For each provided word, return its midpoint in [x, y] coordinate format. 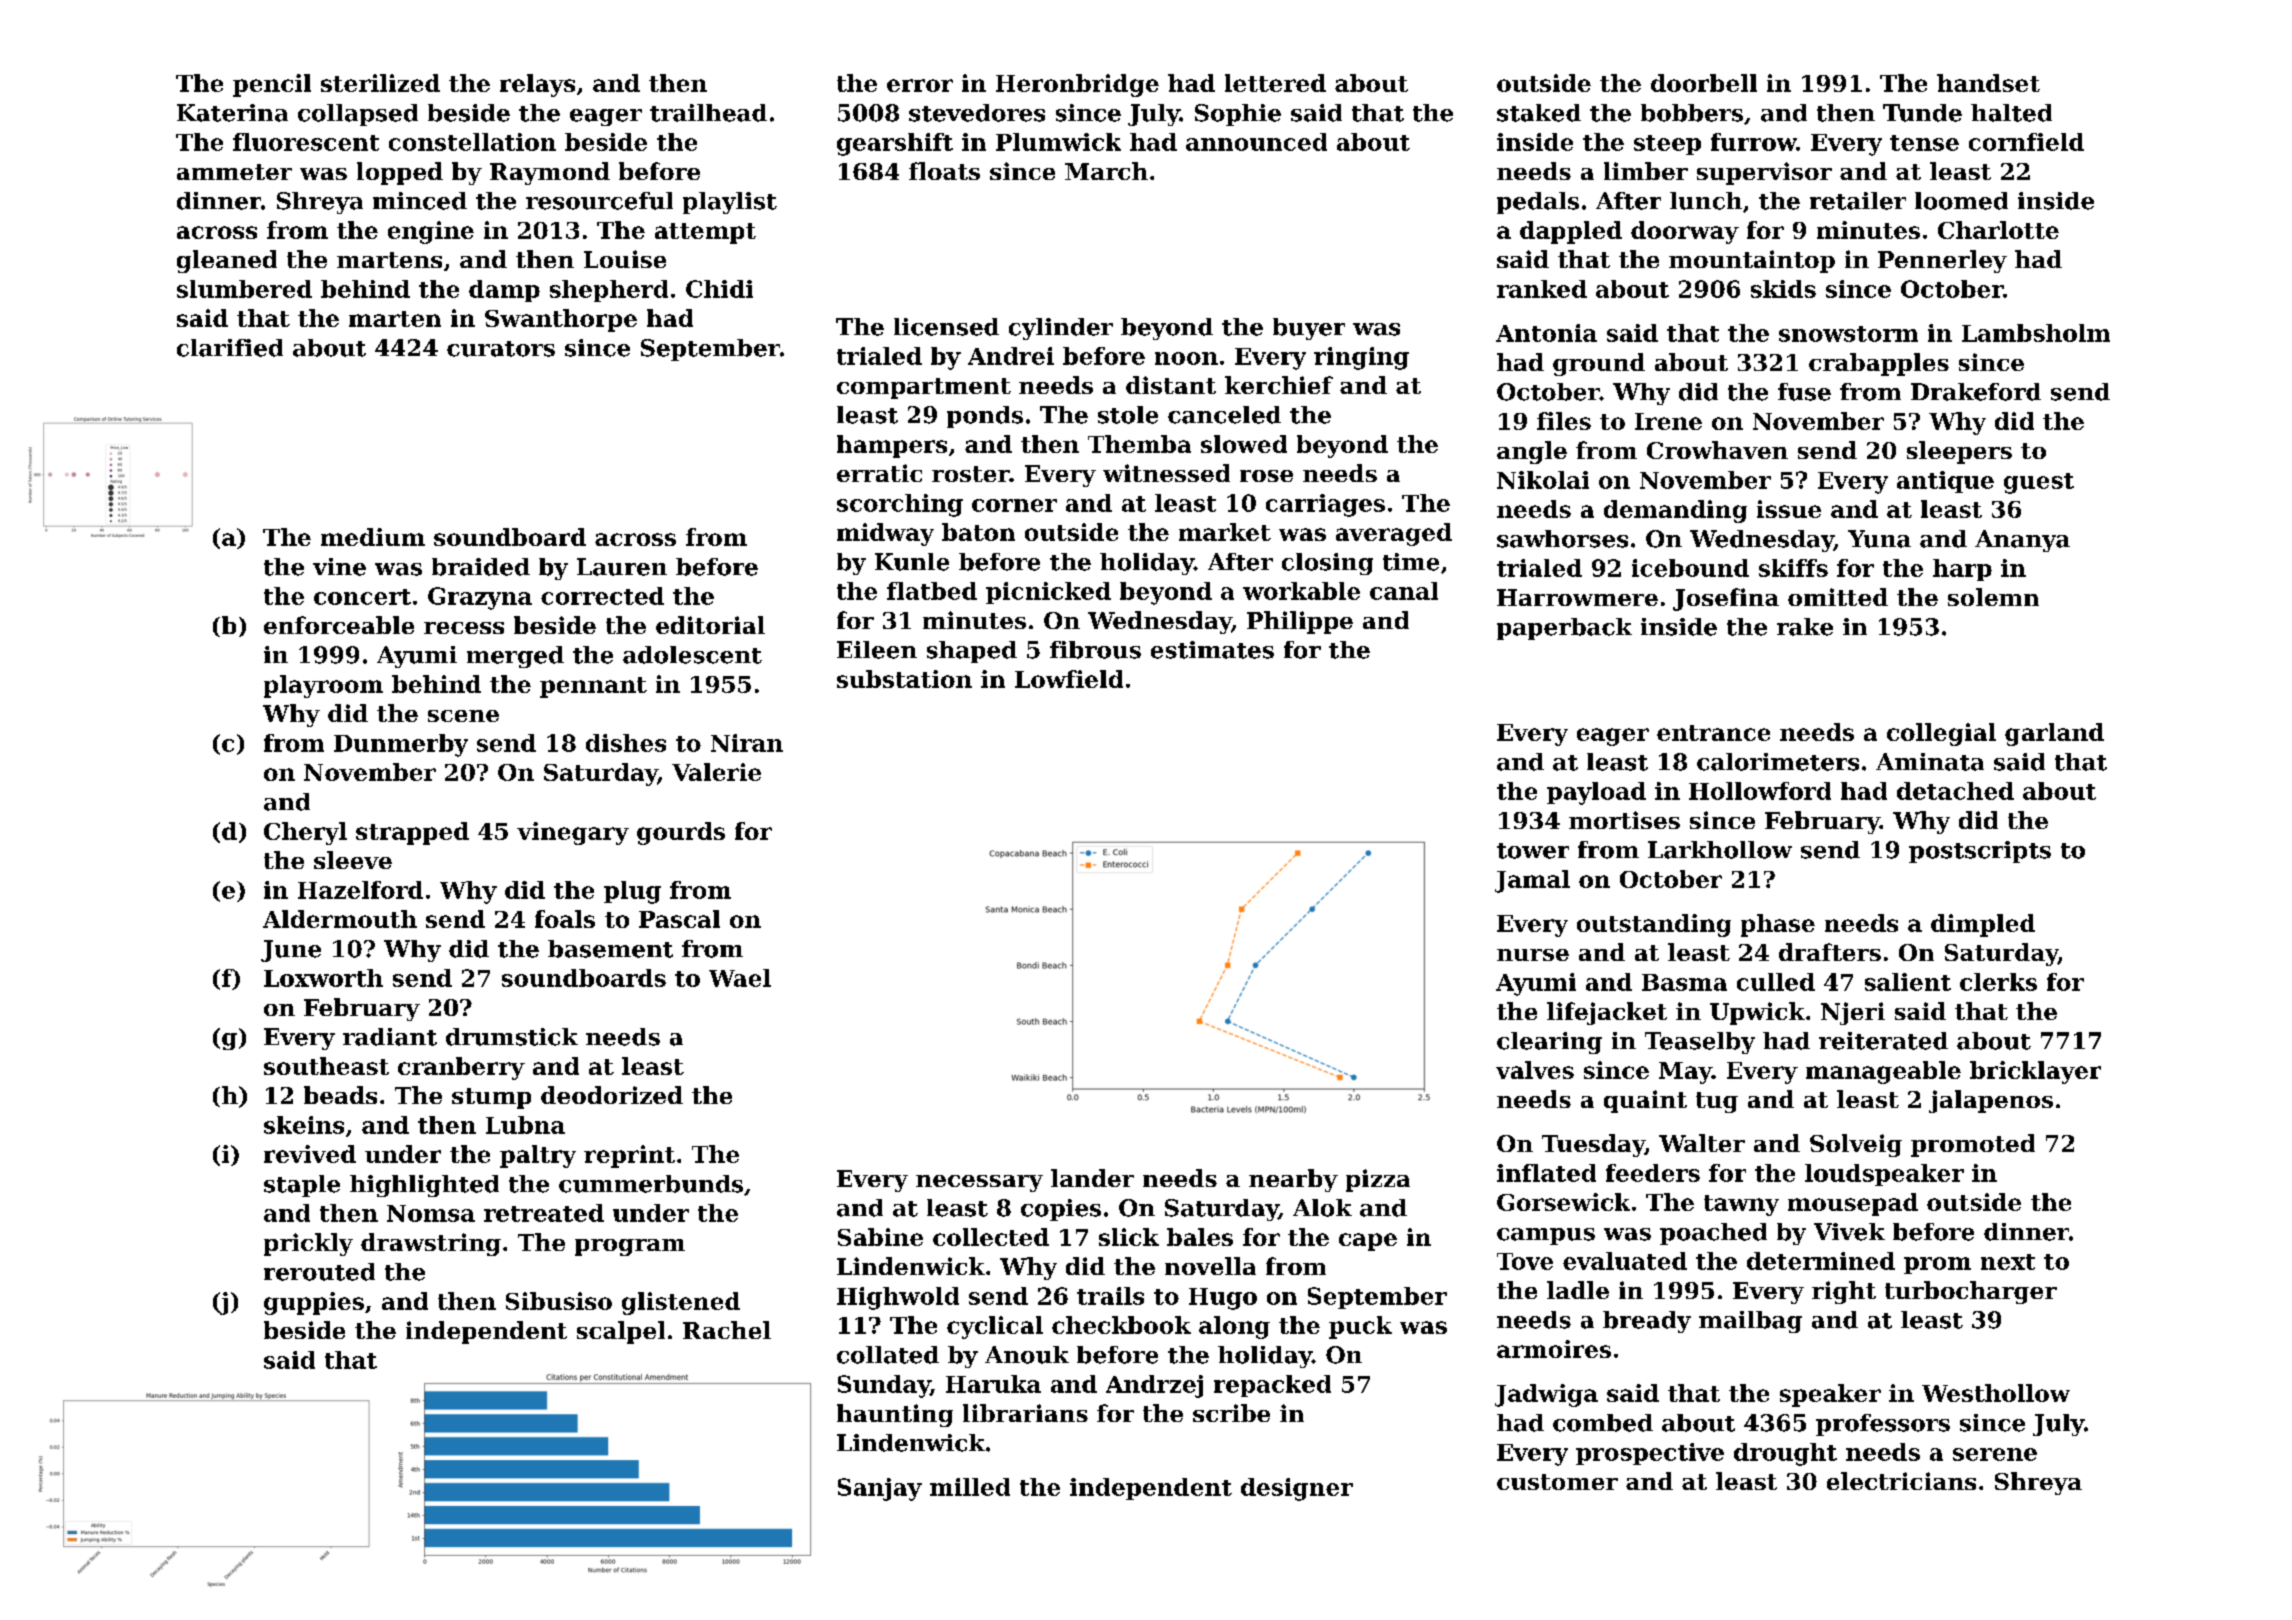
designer [1297, 1489]
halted [2011, 113]
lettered [1275, 83]
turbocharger [1971, 1292]
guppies [314, 1303]
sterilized [380, 83]
